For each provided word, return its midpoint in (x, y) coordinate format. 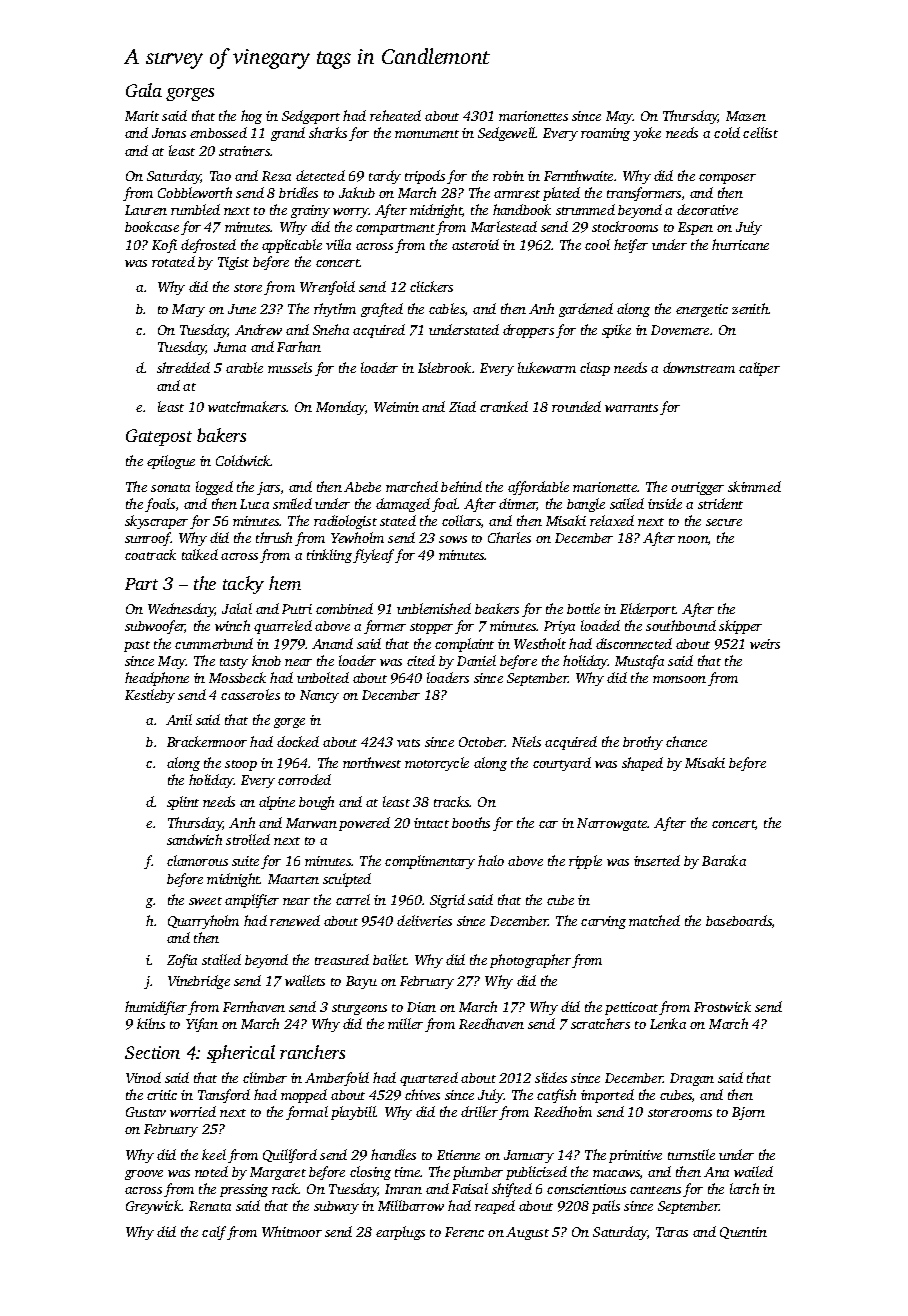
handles (393, 1154)
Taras (672, 1232)
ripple (585, 862)
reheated (395, 115)
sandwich (194, 839)
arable (244, 367)
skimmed (754, 486)
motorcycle (437, 764)
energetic (702, 310)
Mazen (746, 116)
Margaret (278, 1173)
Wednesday (181, 610)
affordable (538, 488)
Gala (144, 90)
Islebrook (444, 367)
